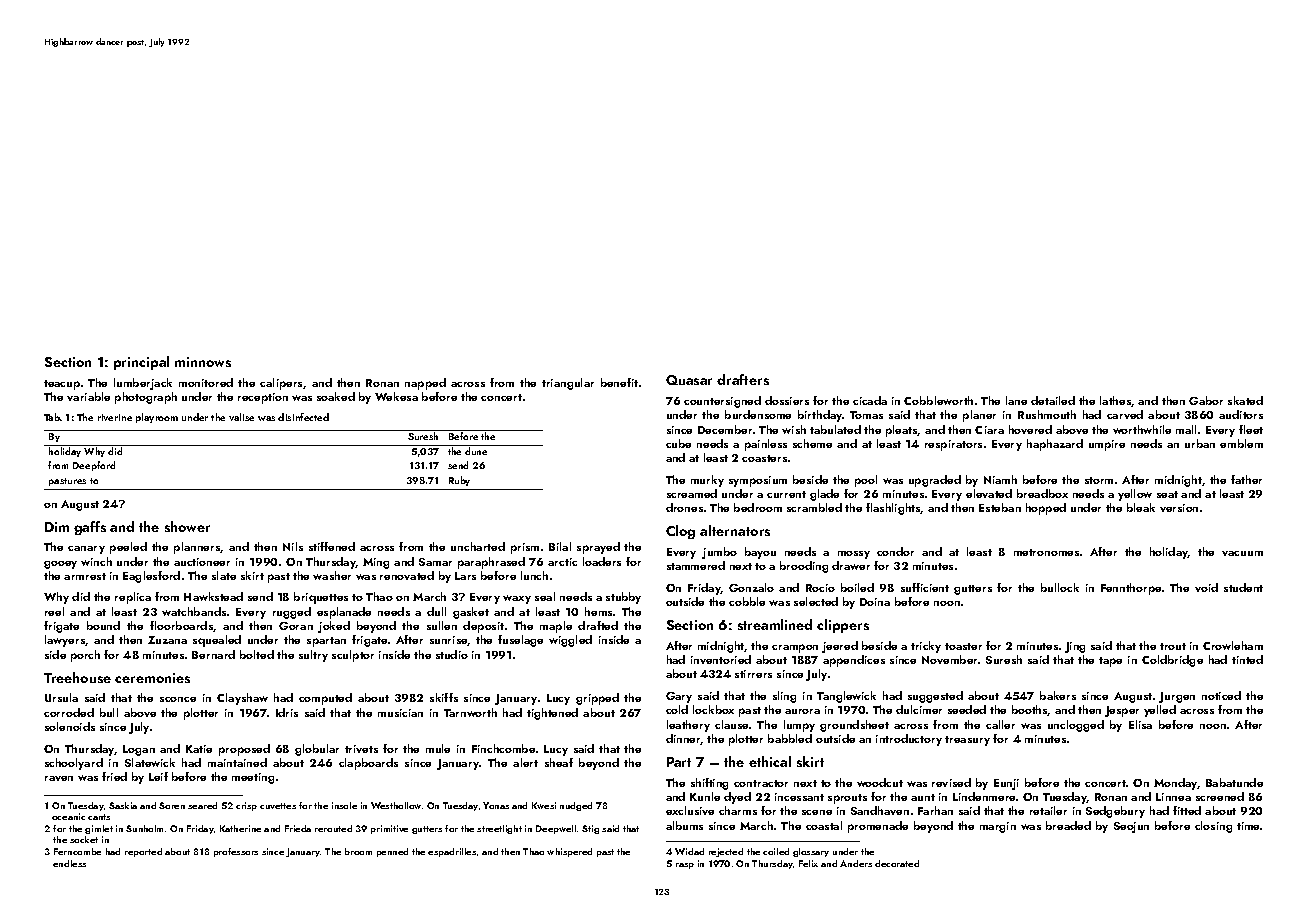 This image has width=1308, height=924. Describe the element at coordinates (824, 825) in the image. I see `coastal` at that location.
